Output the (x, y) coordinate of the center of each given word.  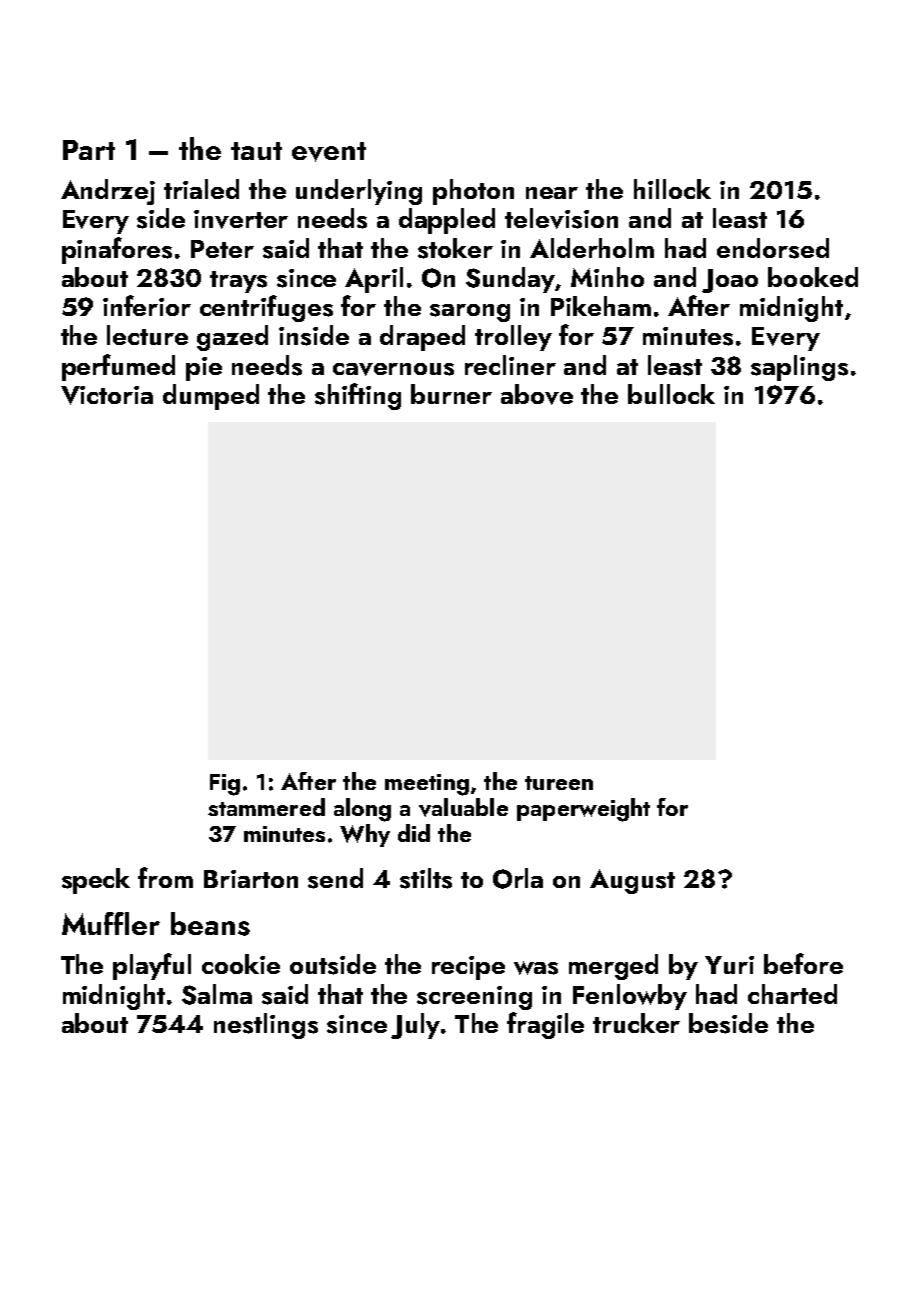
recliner (510, 365)
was (536, 968)
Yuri (729, 965)
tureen (559, 783)
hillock (672, 189)
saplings (799, 368)
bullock (671, 394)
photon (473, 192)
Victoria (107, 395)
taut (256, 151)
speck (96, 881)
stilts (426, 878)
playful (152, 966)
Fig (225, 785)
